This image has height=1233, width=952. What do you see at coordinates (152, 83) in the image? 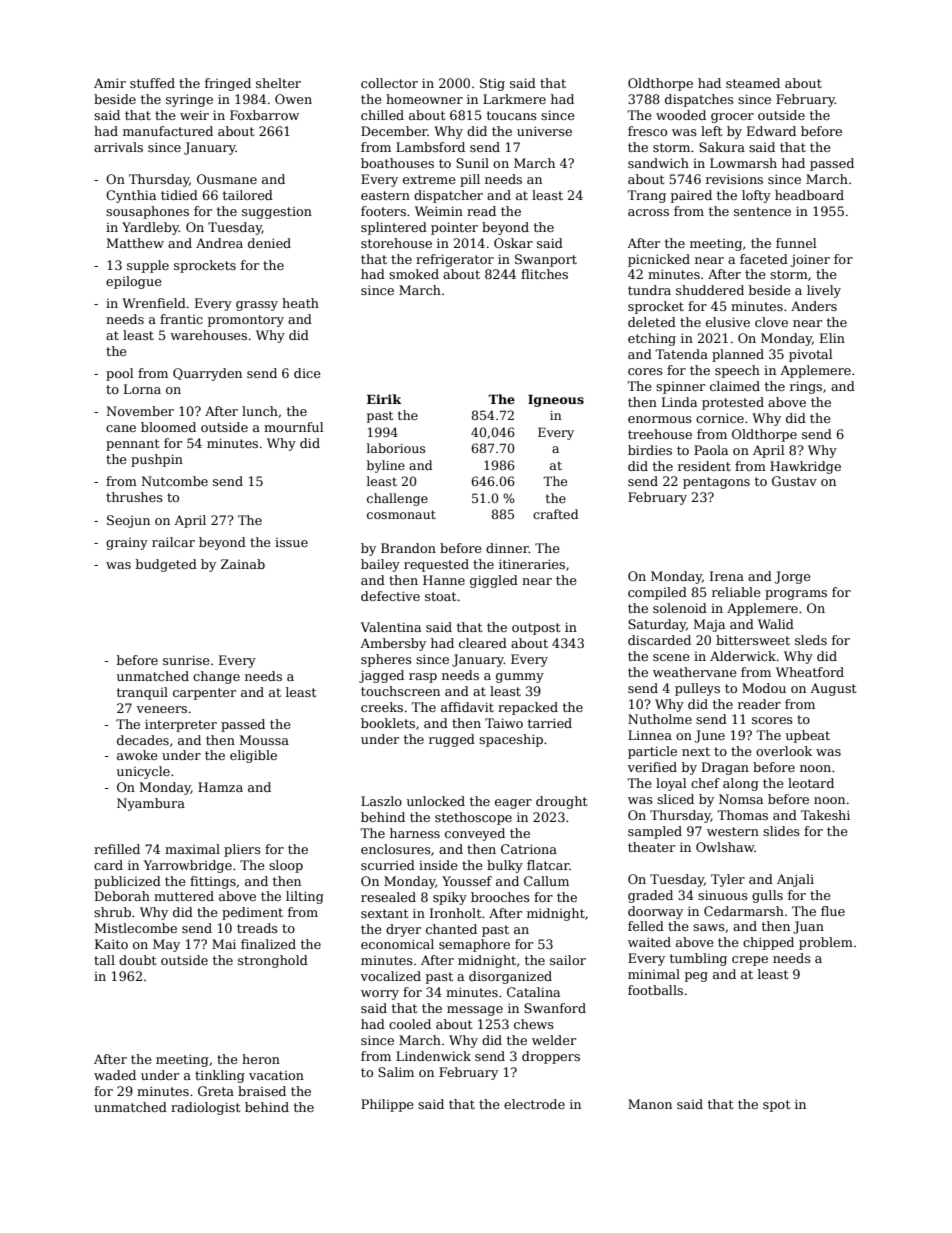
I see `stuffed` at bounding box center [152, 83].
